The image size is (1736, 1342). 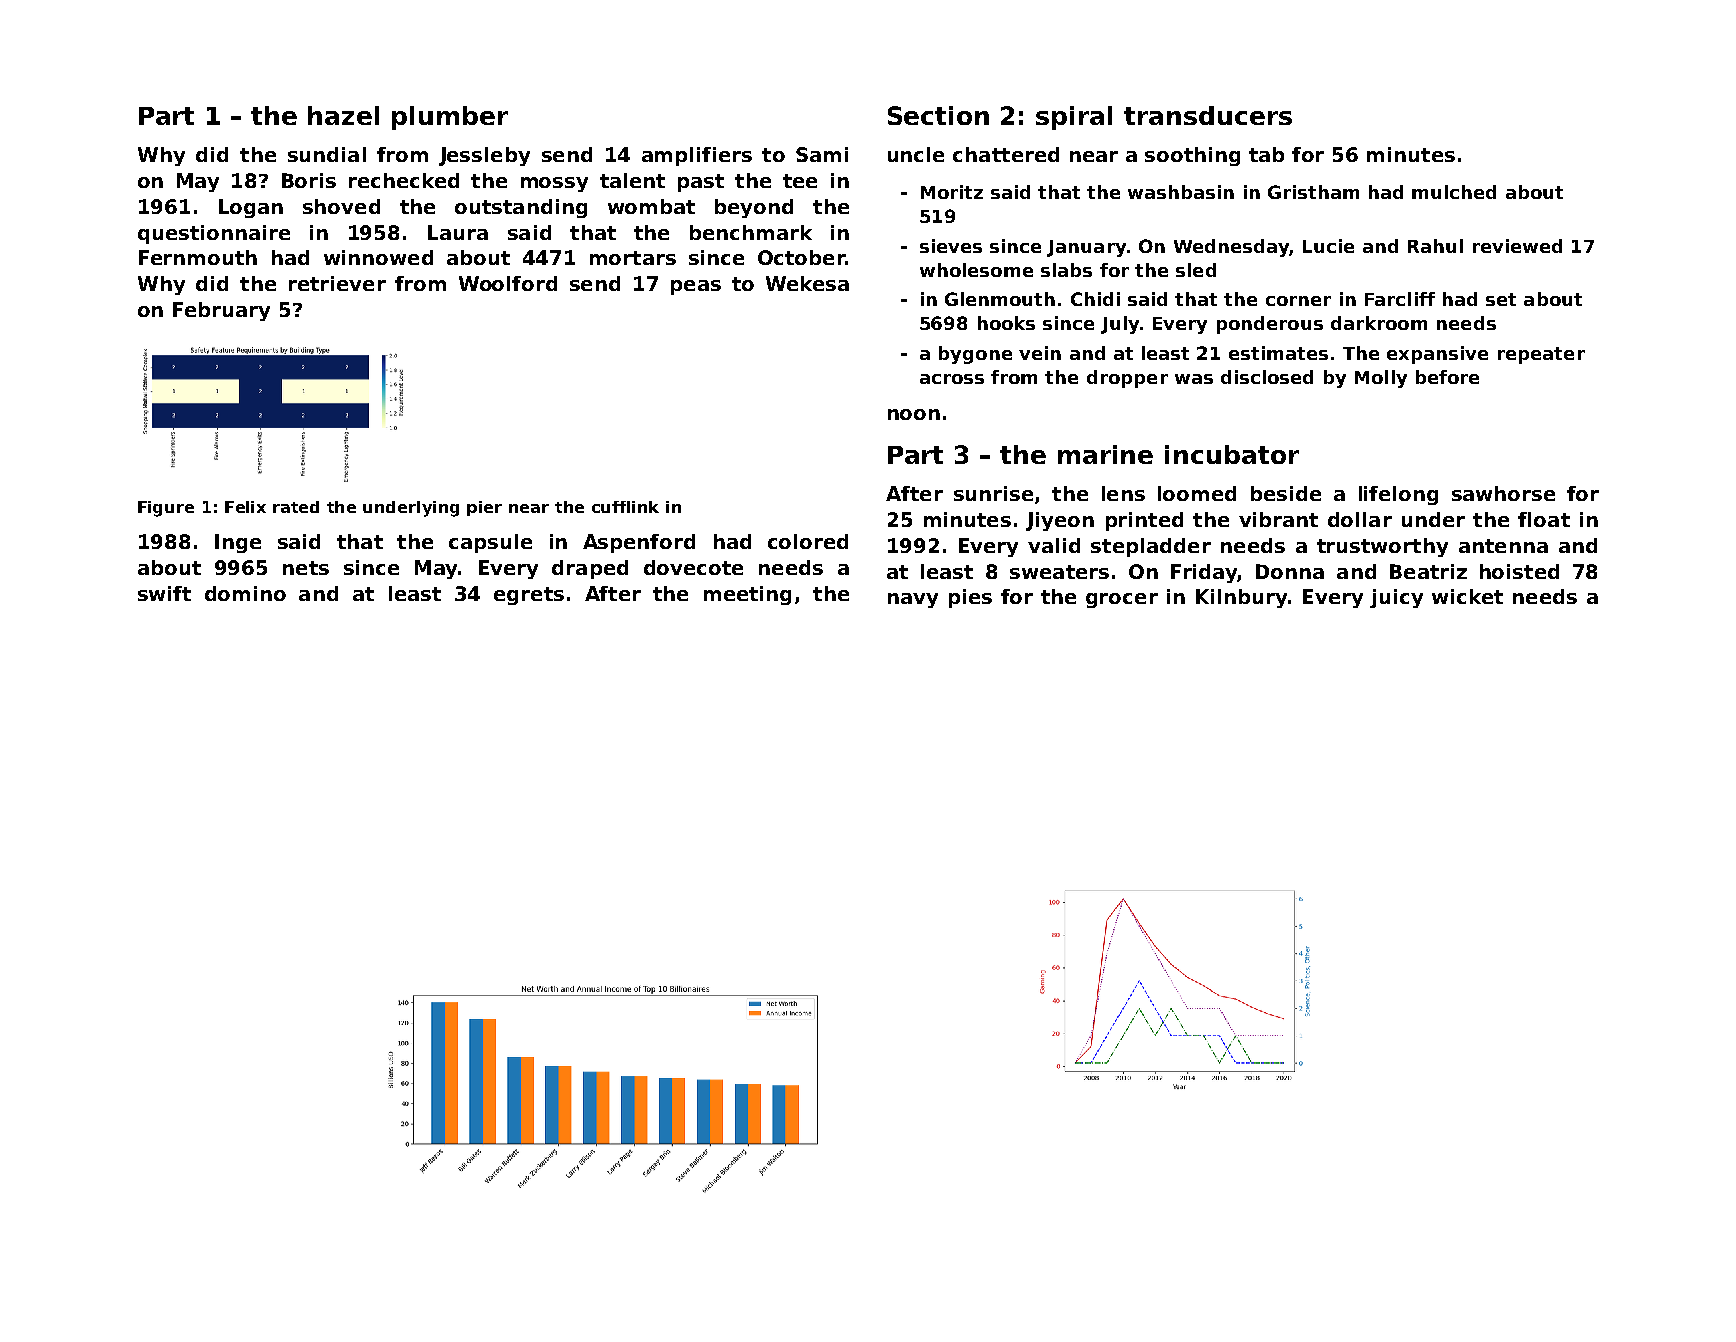 What do you see at coordinates (458, 232) in the document?
I see `Laura` at bounding box center [458, 232].
